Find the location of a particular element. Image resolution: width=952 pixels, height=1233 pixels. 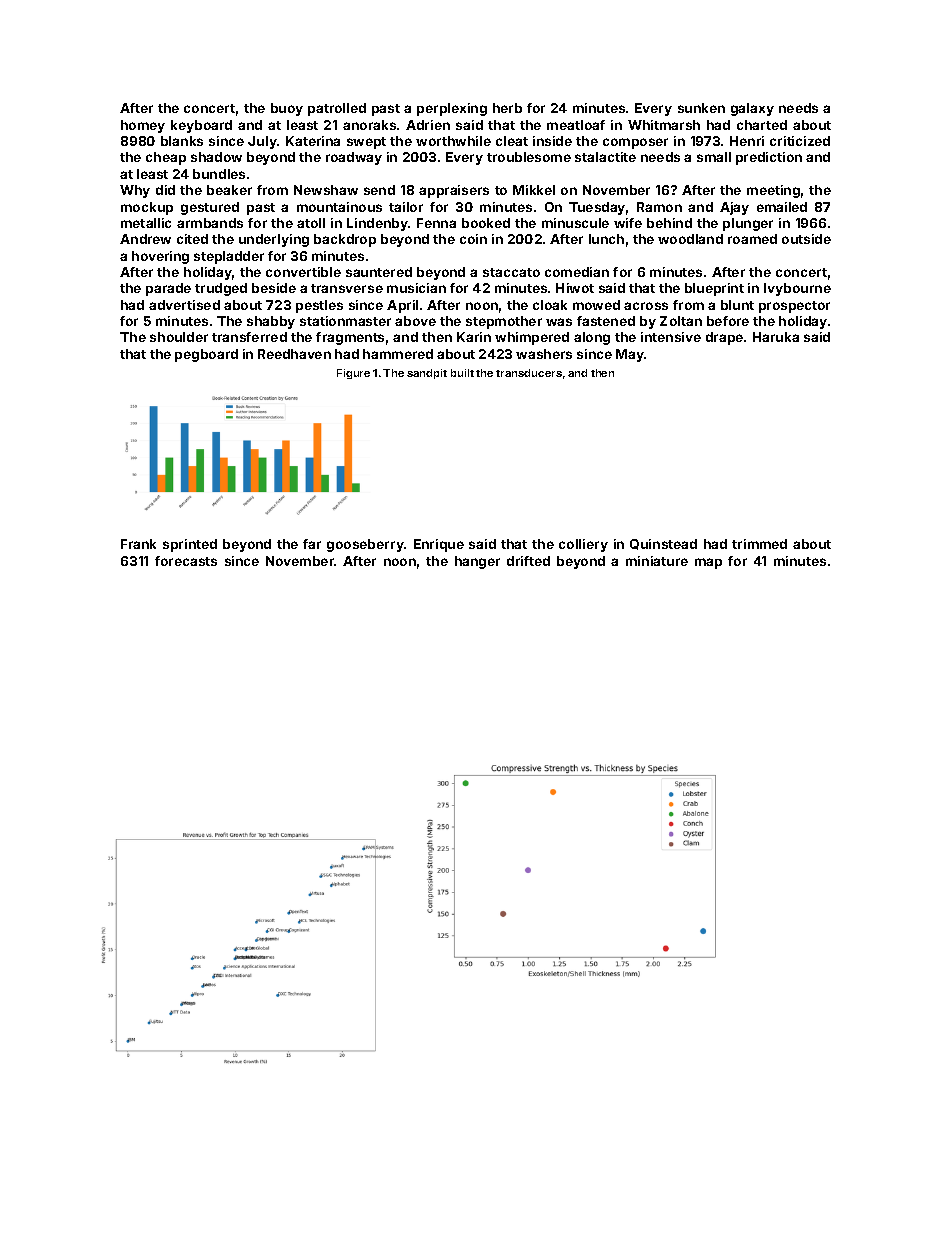

Frank is located at coordinates (138, 544).
